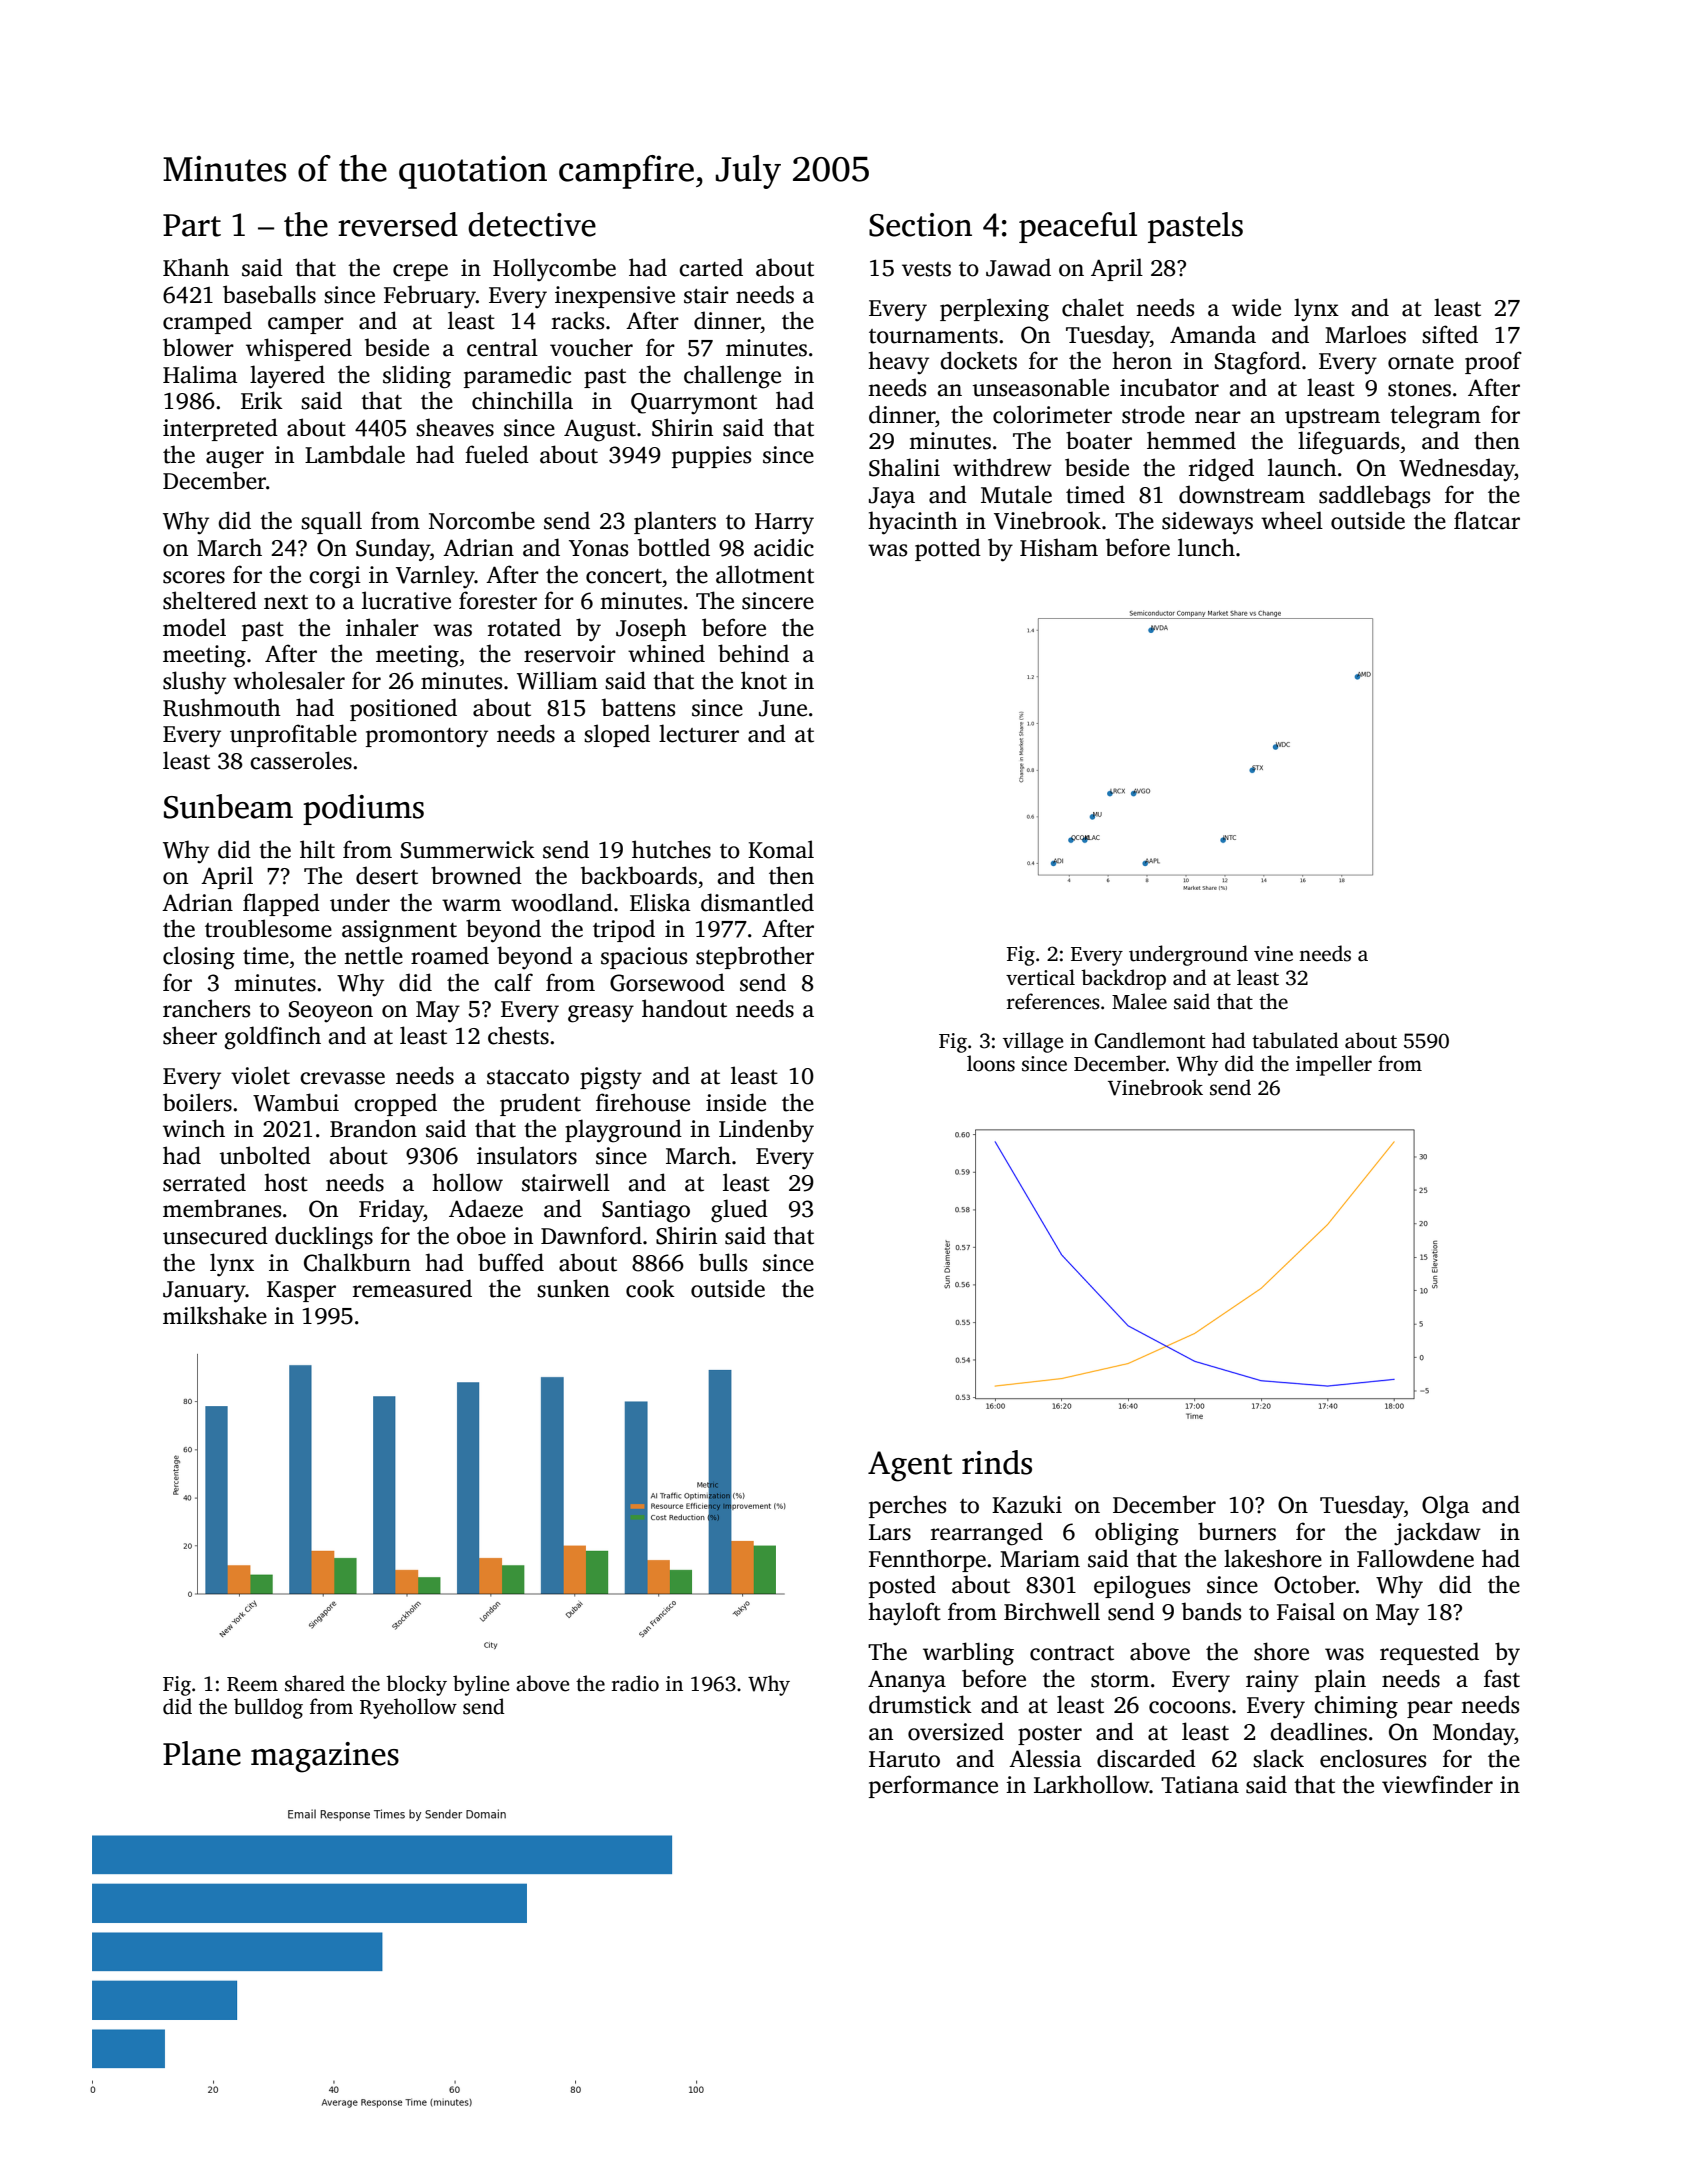 The image size is (1683, 2178). What do you see at coordinates (732, 377) in the image?
I see `challenge` at bounding box center [732, 377].
